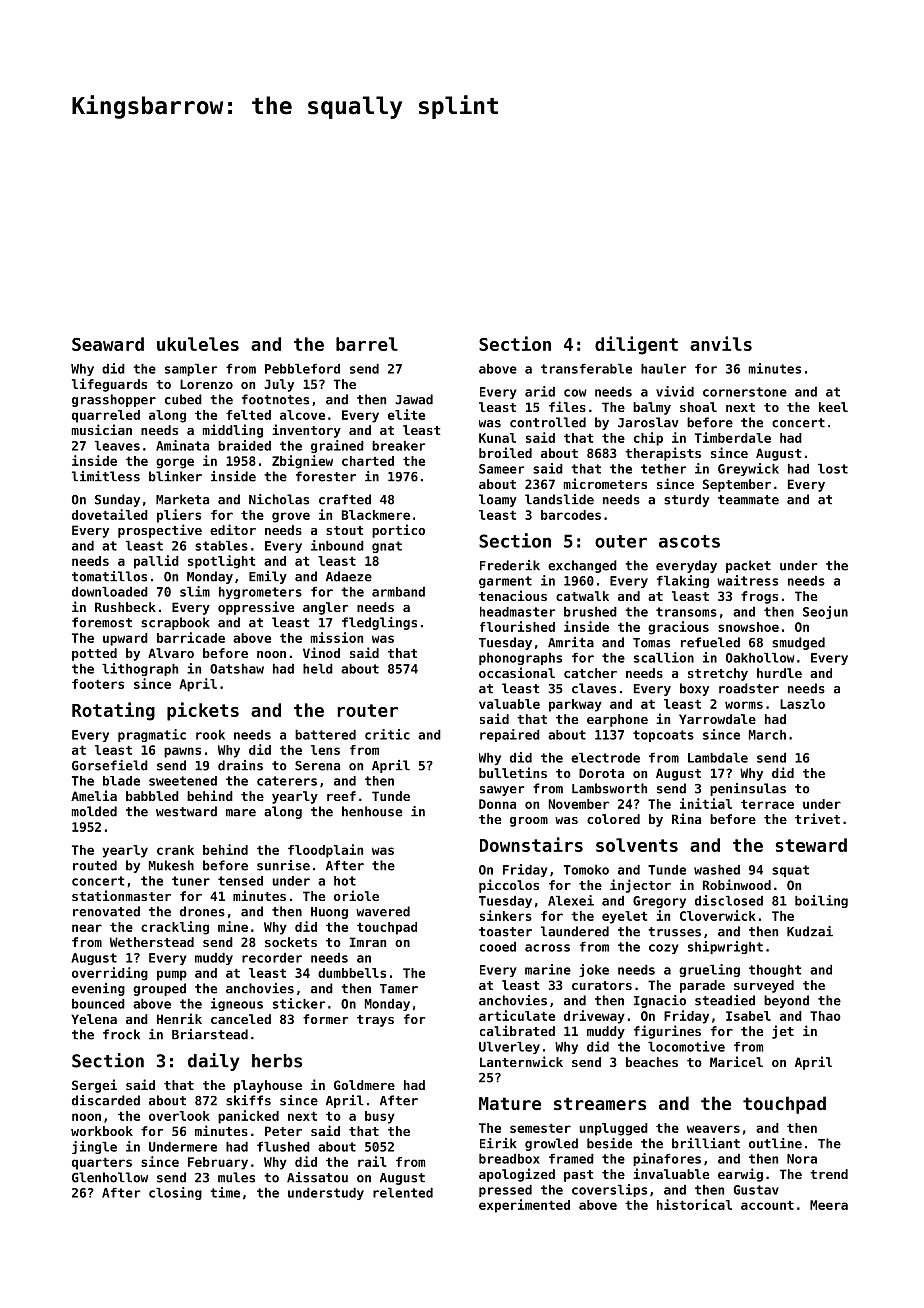  Describe the element at coordinates (98, 989) in the screenshot. I see `evening` at that location.
